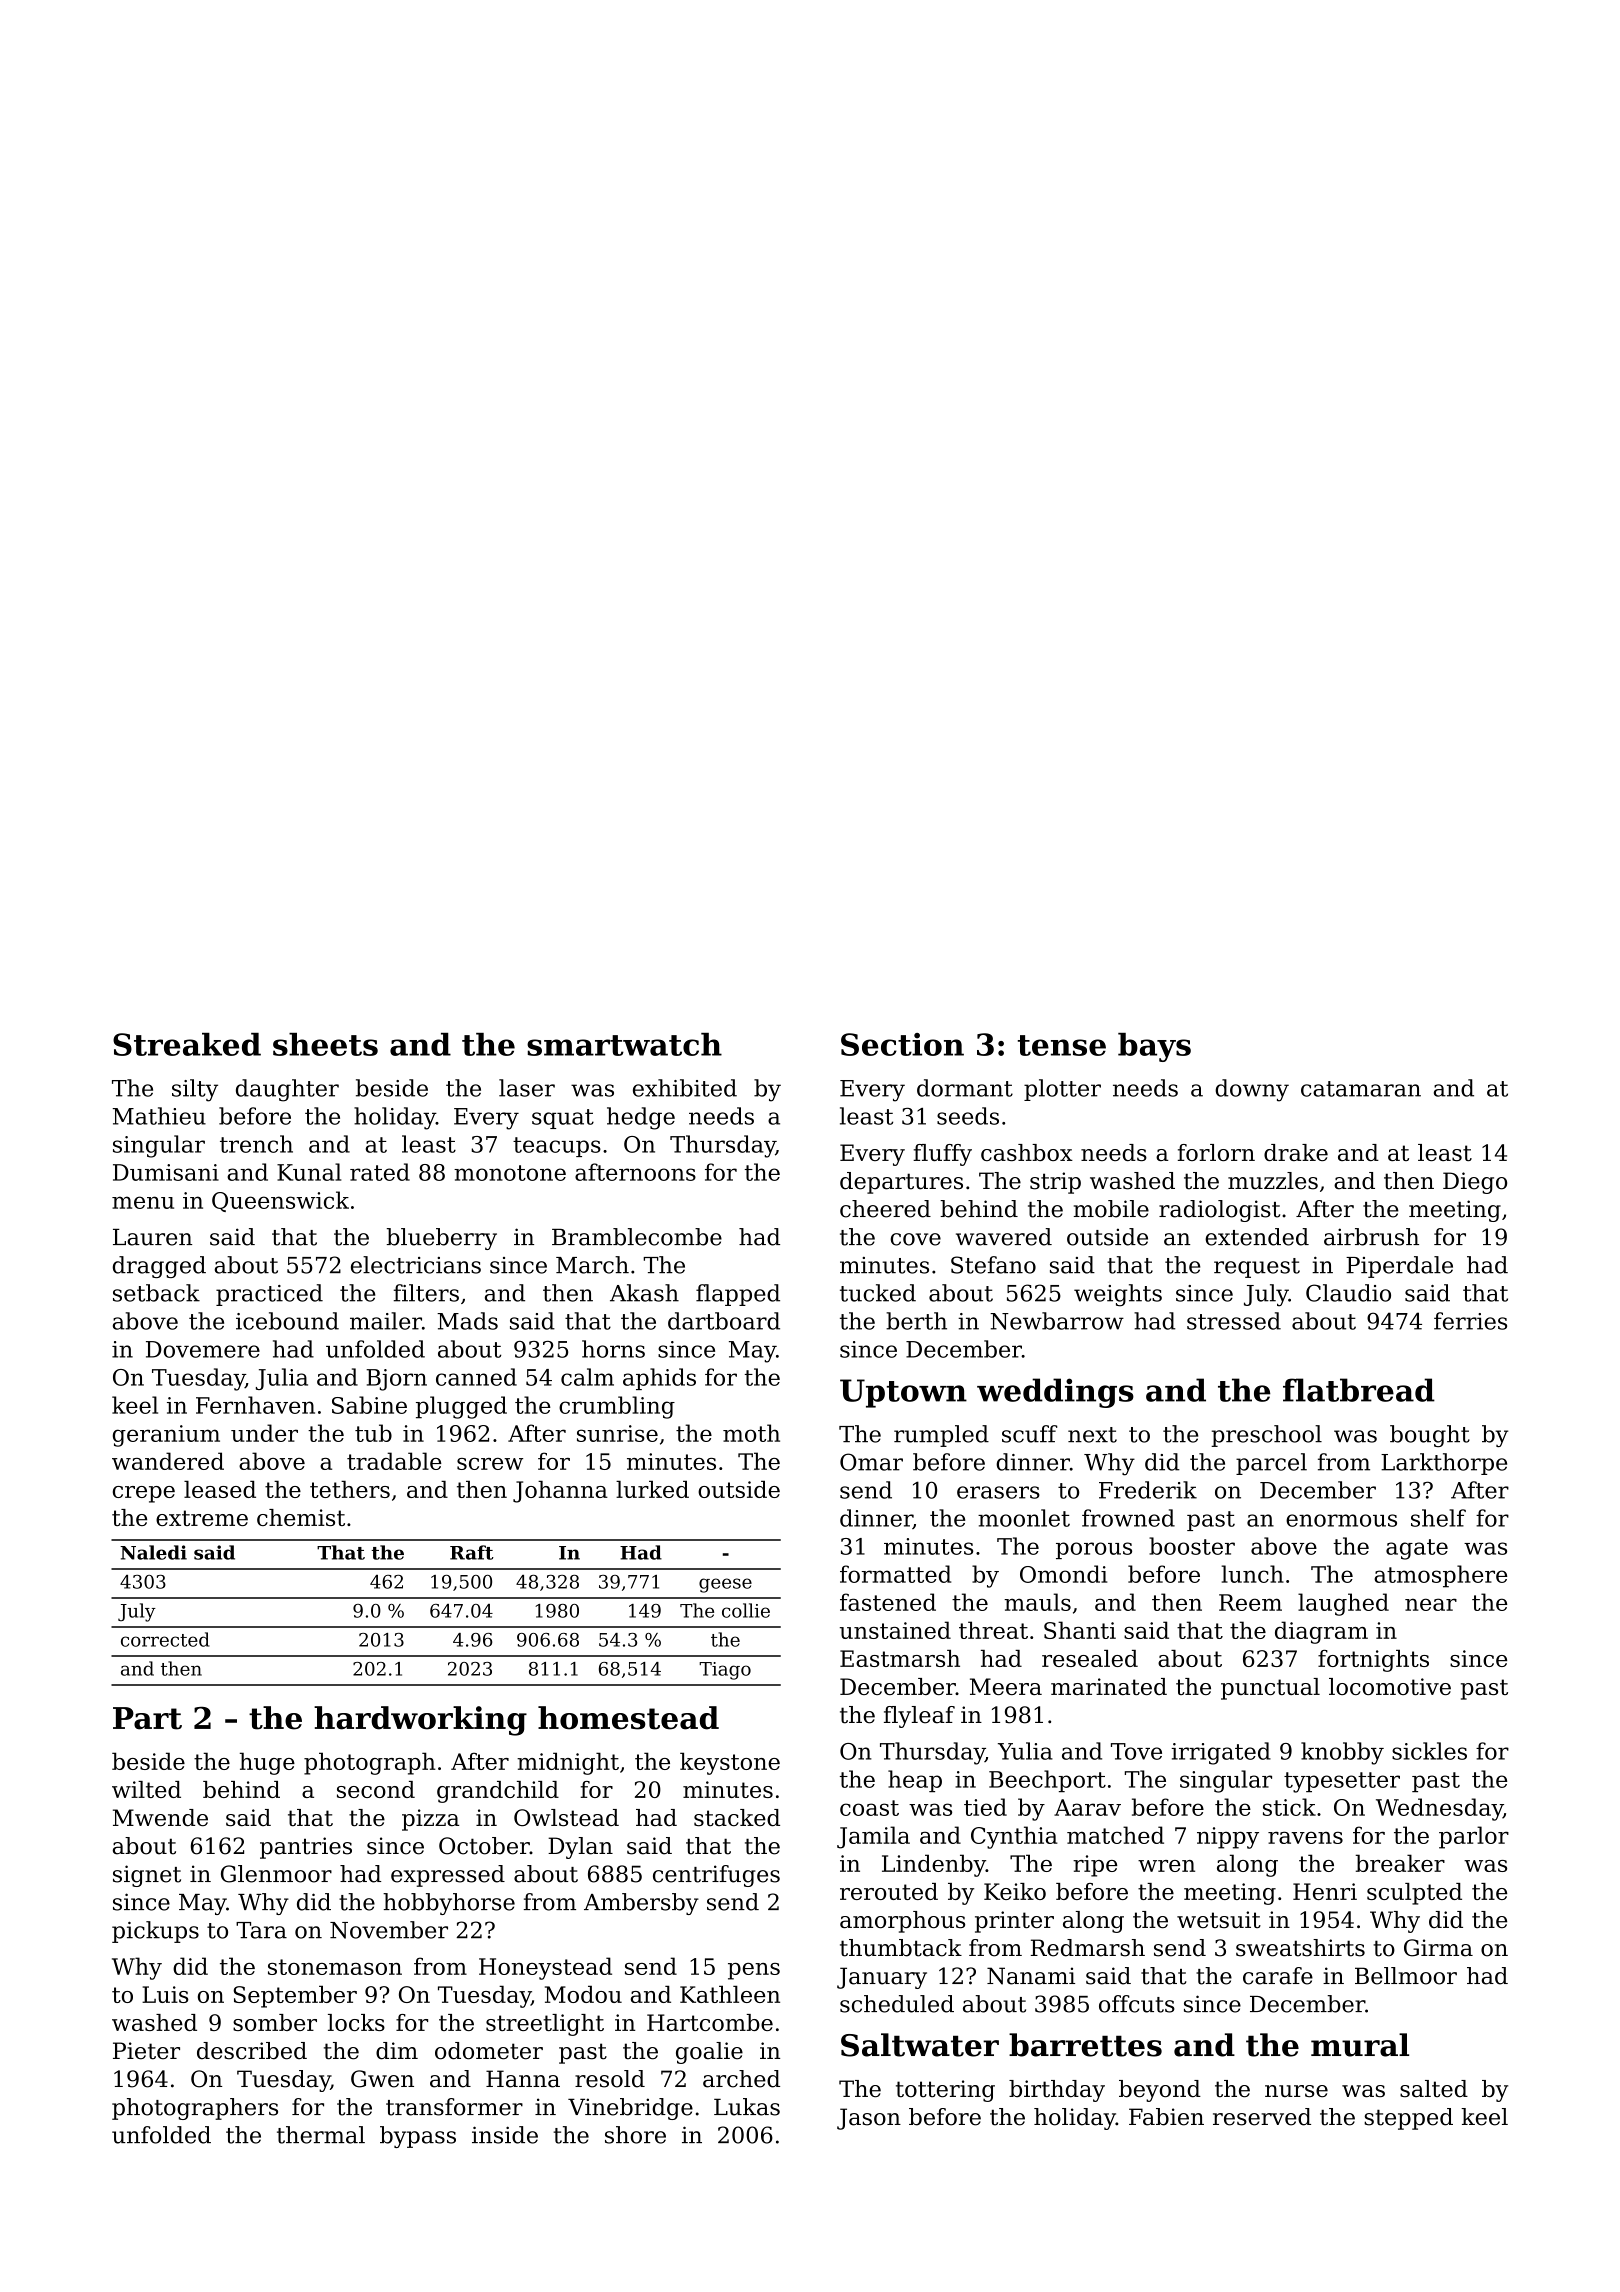 The image size is (1620, 2292). Describe the element at coordinates (1444, 1464) in the image. I see `Larkthorpe` at that location.
